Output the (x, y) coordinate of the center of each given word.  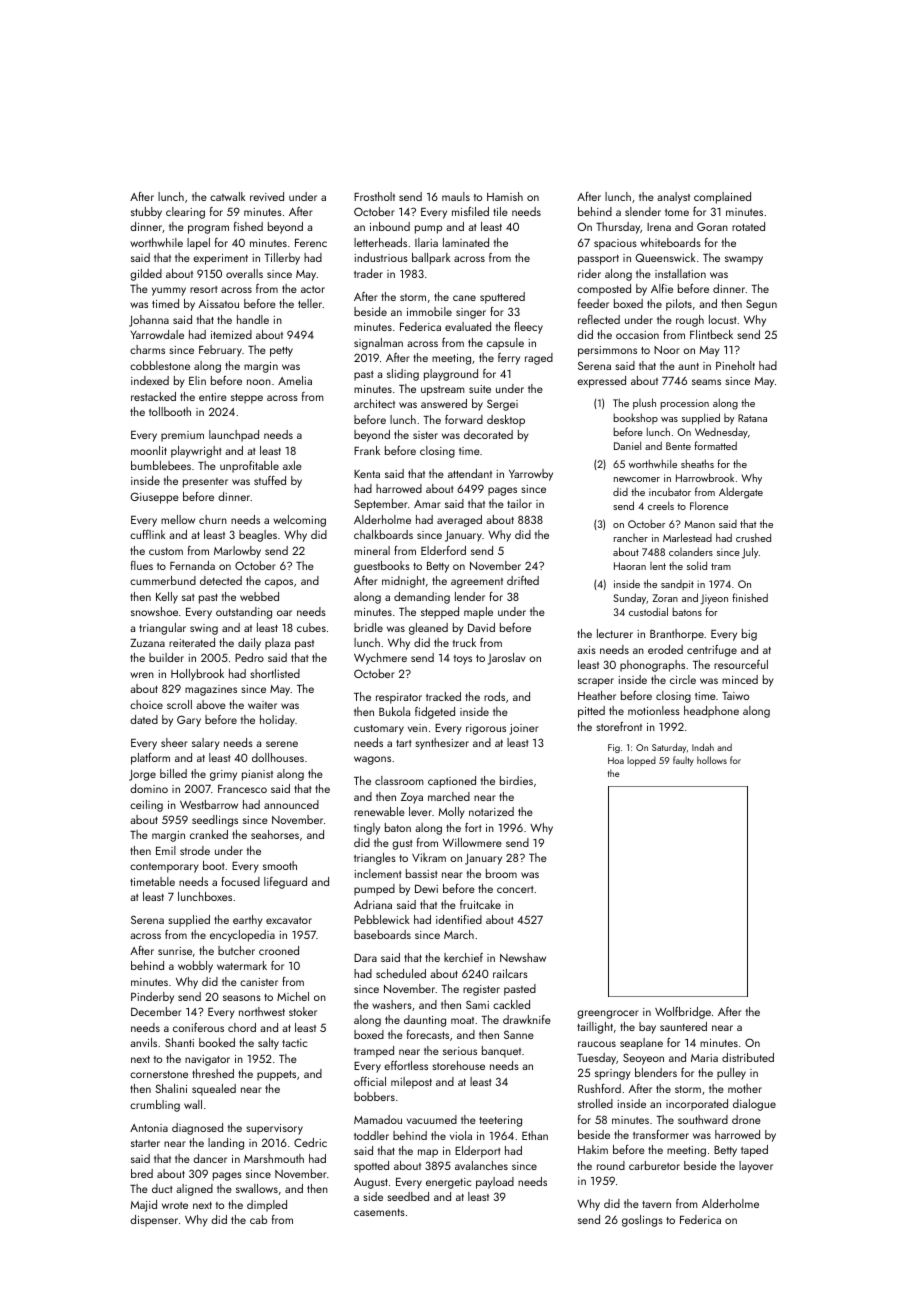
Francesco (242, 789)
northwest (262, 1011)
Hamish (505, 196)
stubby (146, 213)
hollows (712, 760)
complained (722, 198)
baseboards (382, 934)
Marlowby (237, 552)
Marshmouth (274, 1158)
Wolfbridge (683, 1013)
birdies (516, 780)
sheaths (697, 463)
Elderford (443, 550)
